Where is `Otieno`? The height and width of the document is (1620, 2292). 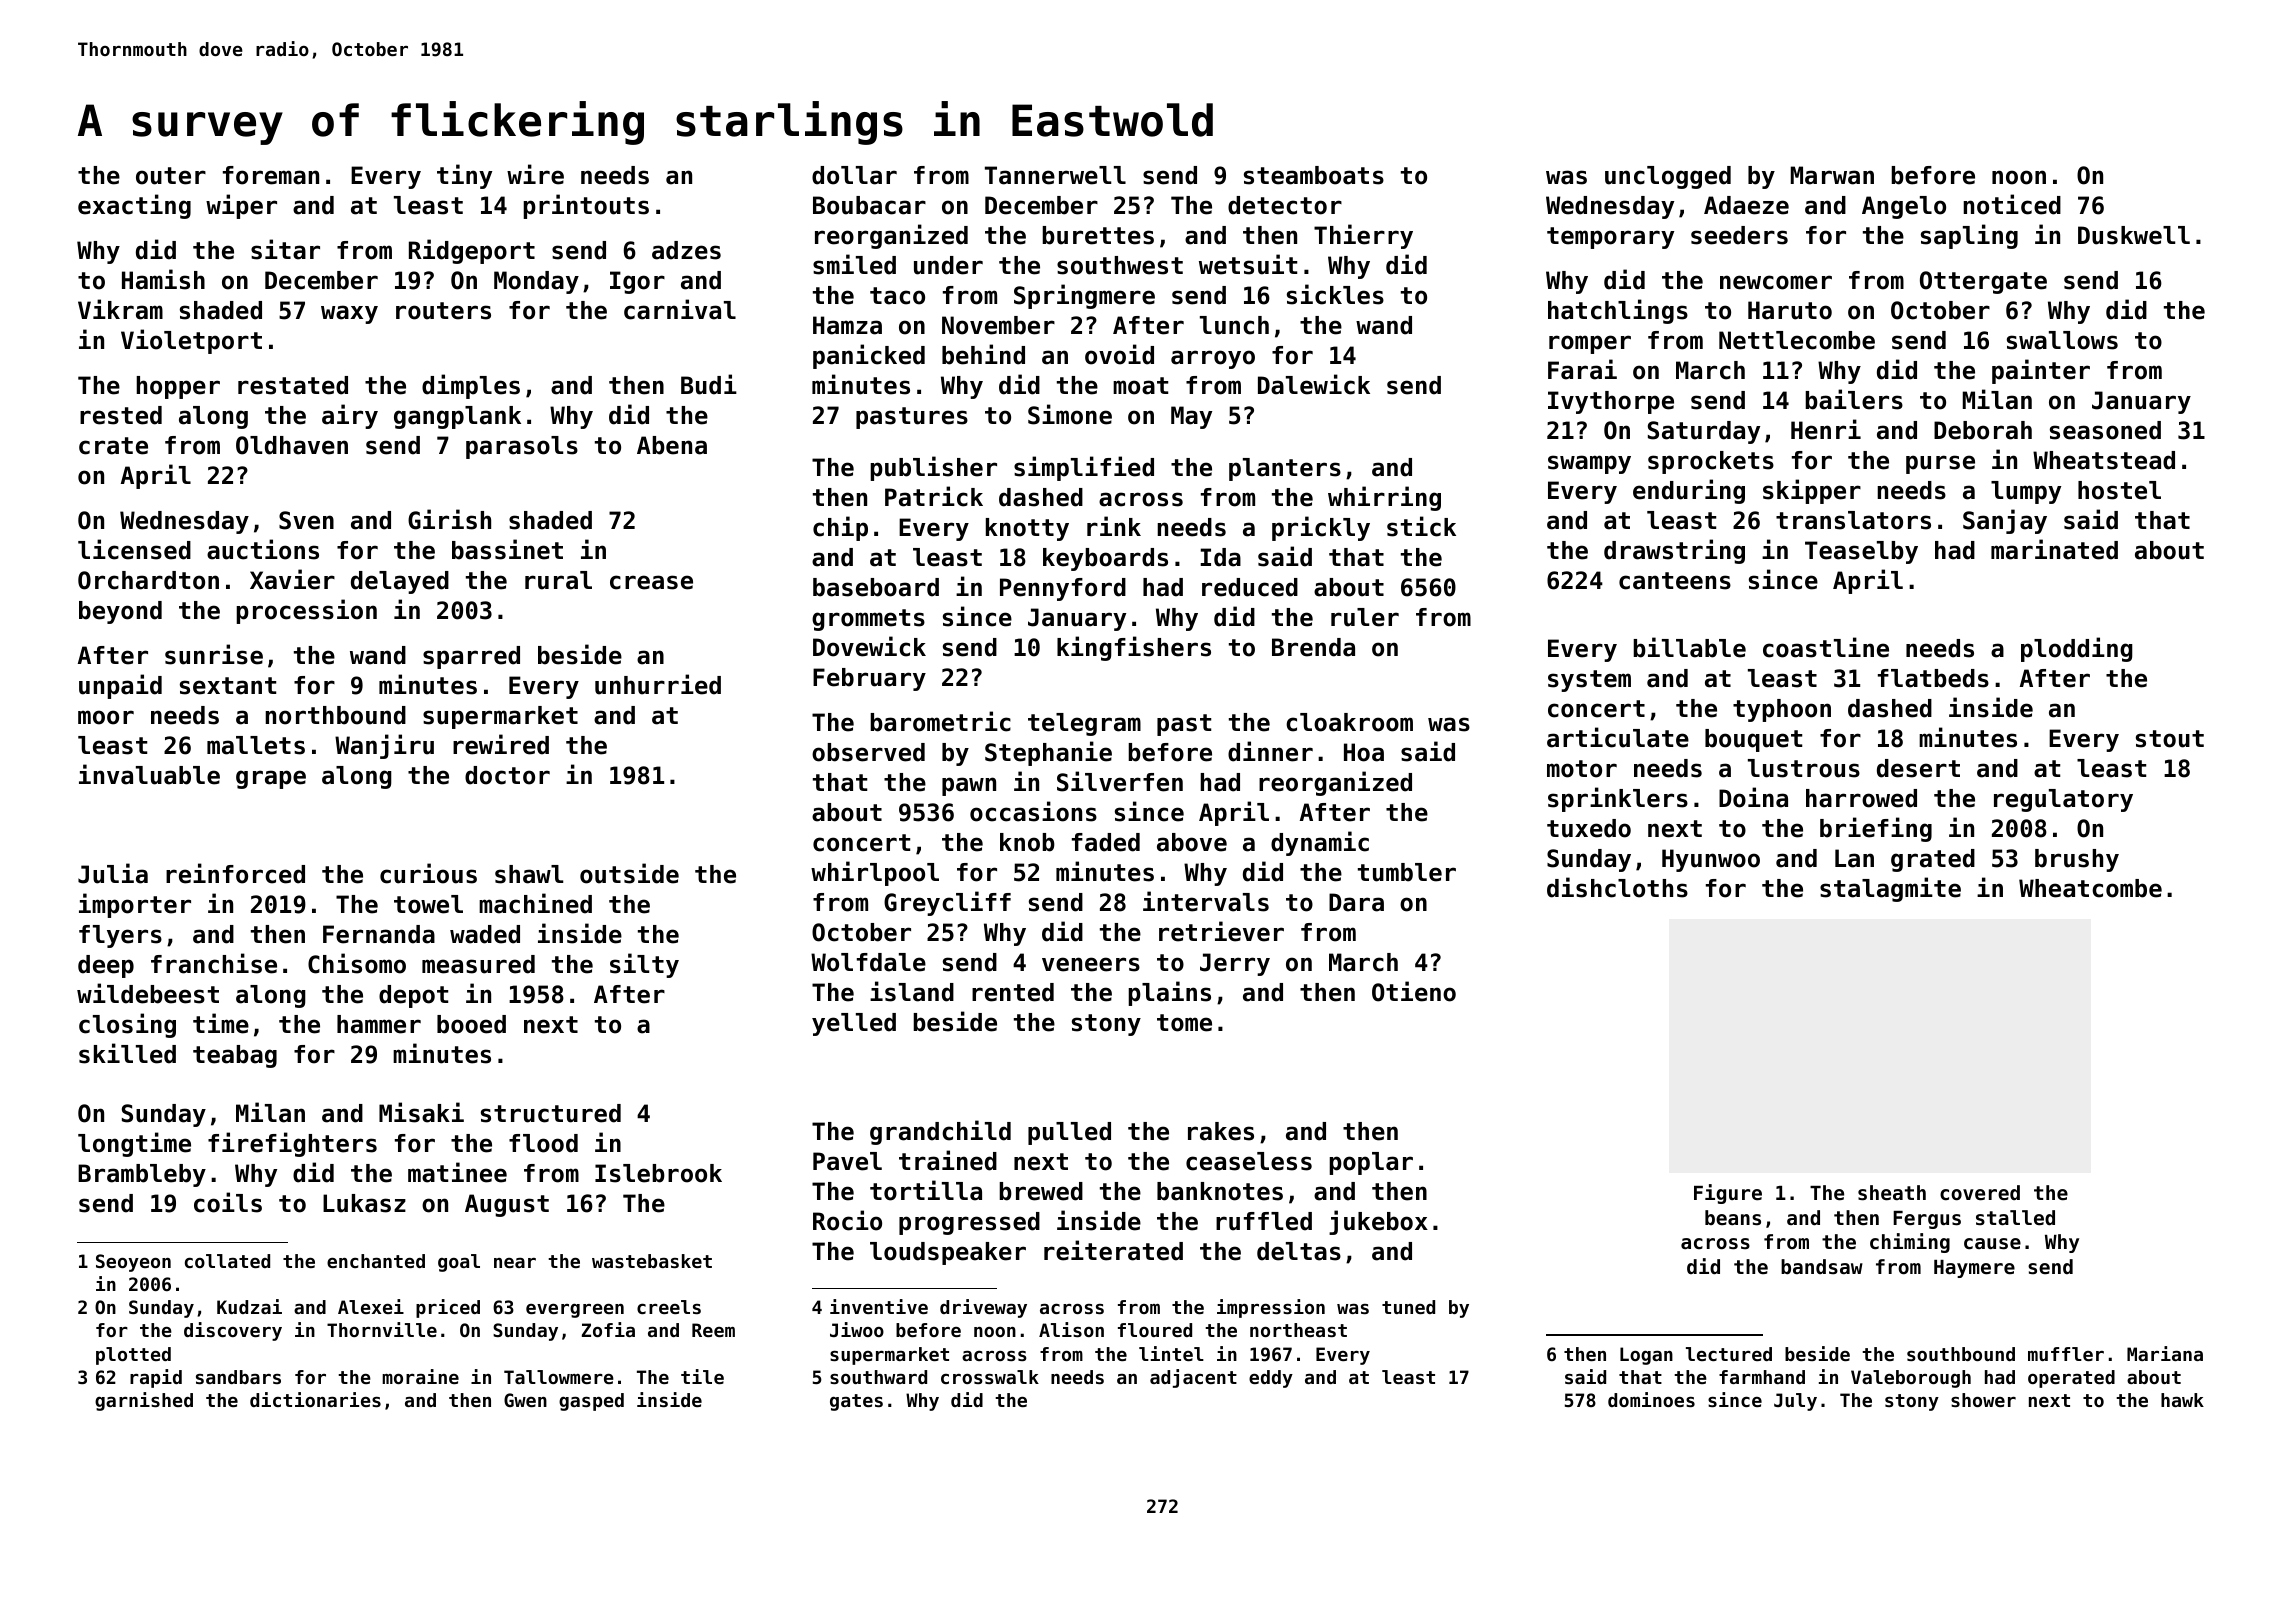
Otieno is located at coordinates (1414, 991).
